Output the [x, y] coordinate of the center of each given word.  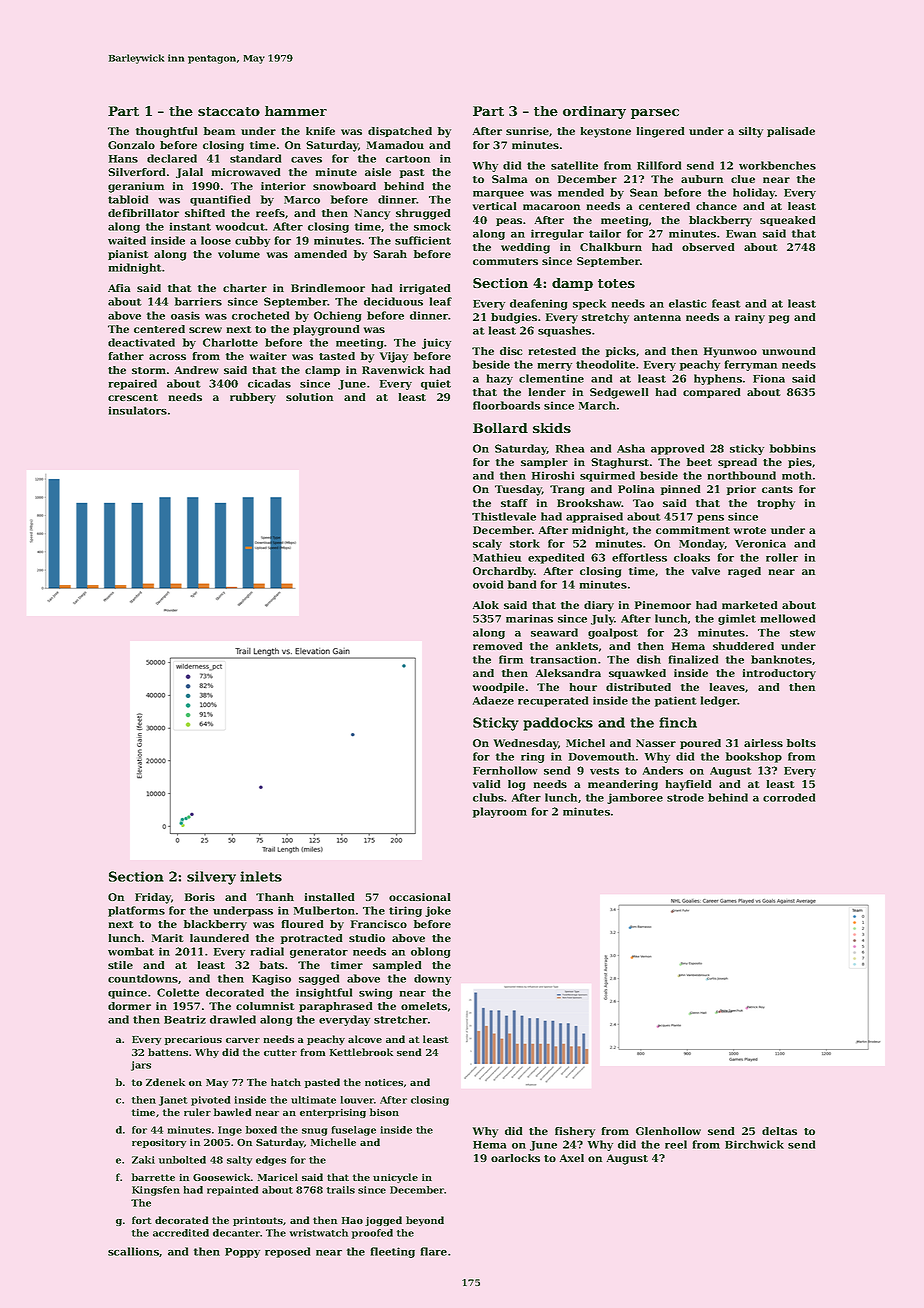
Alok [486, 605]
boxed [261, 1130]
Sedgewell [619, 393]
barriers [198, 301]
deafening [538, 304]
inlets [261, 876]
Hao [352, 1220]
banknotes [781, 659]
